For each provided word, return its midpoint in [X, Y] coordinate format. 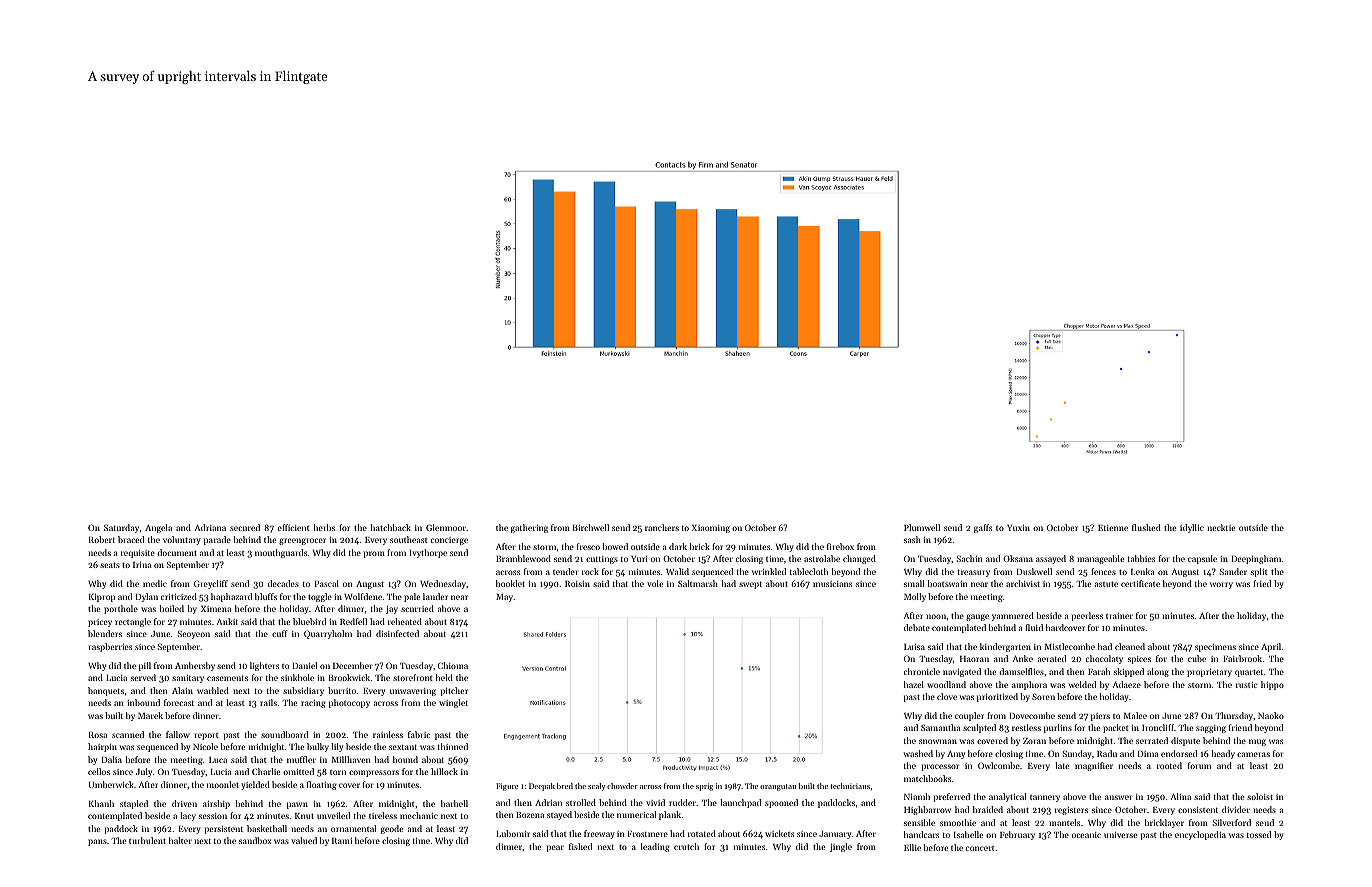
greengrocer [302, 541]
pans [97, 842]
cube [1197, 658]
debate [917, 627]
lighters [264, 666]
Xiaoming [710, 529]
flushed [1146, 527]
